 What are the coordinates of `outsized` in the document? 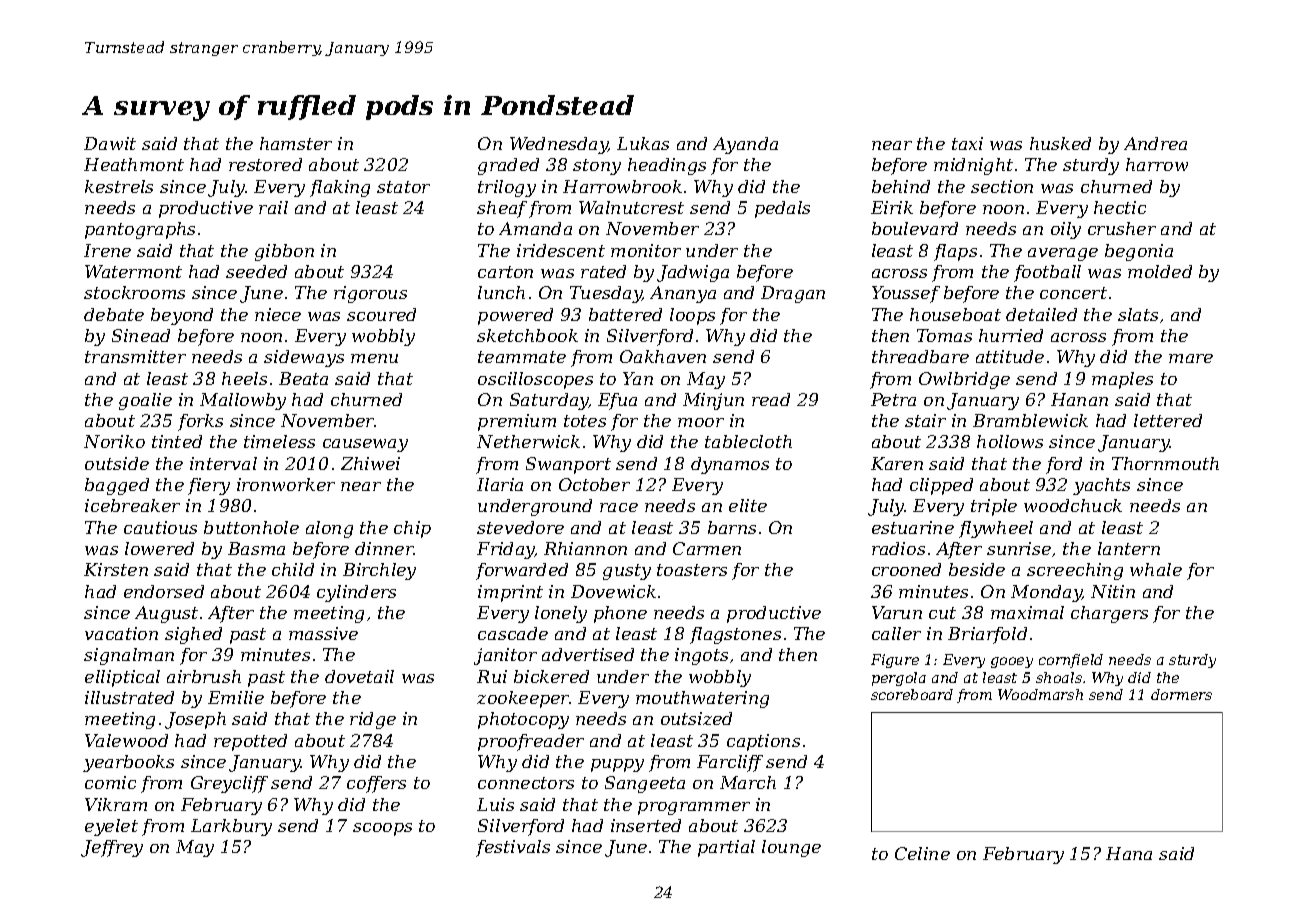 It's located at (696, 718).
